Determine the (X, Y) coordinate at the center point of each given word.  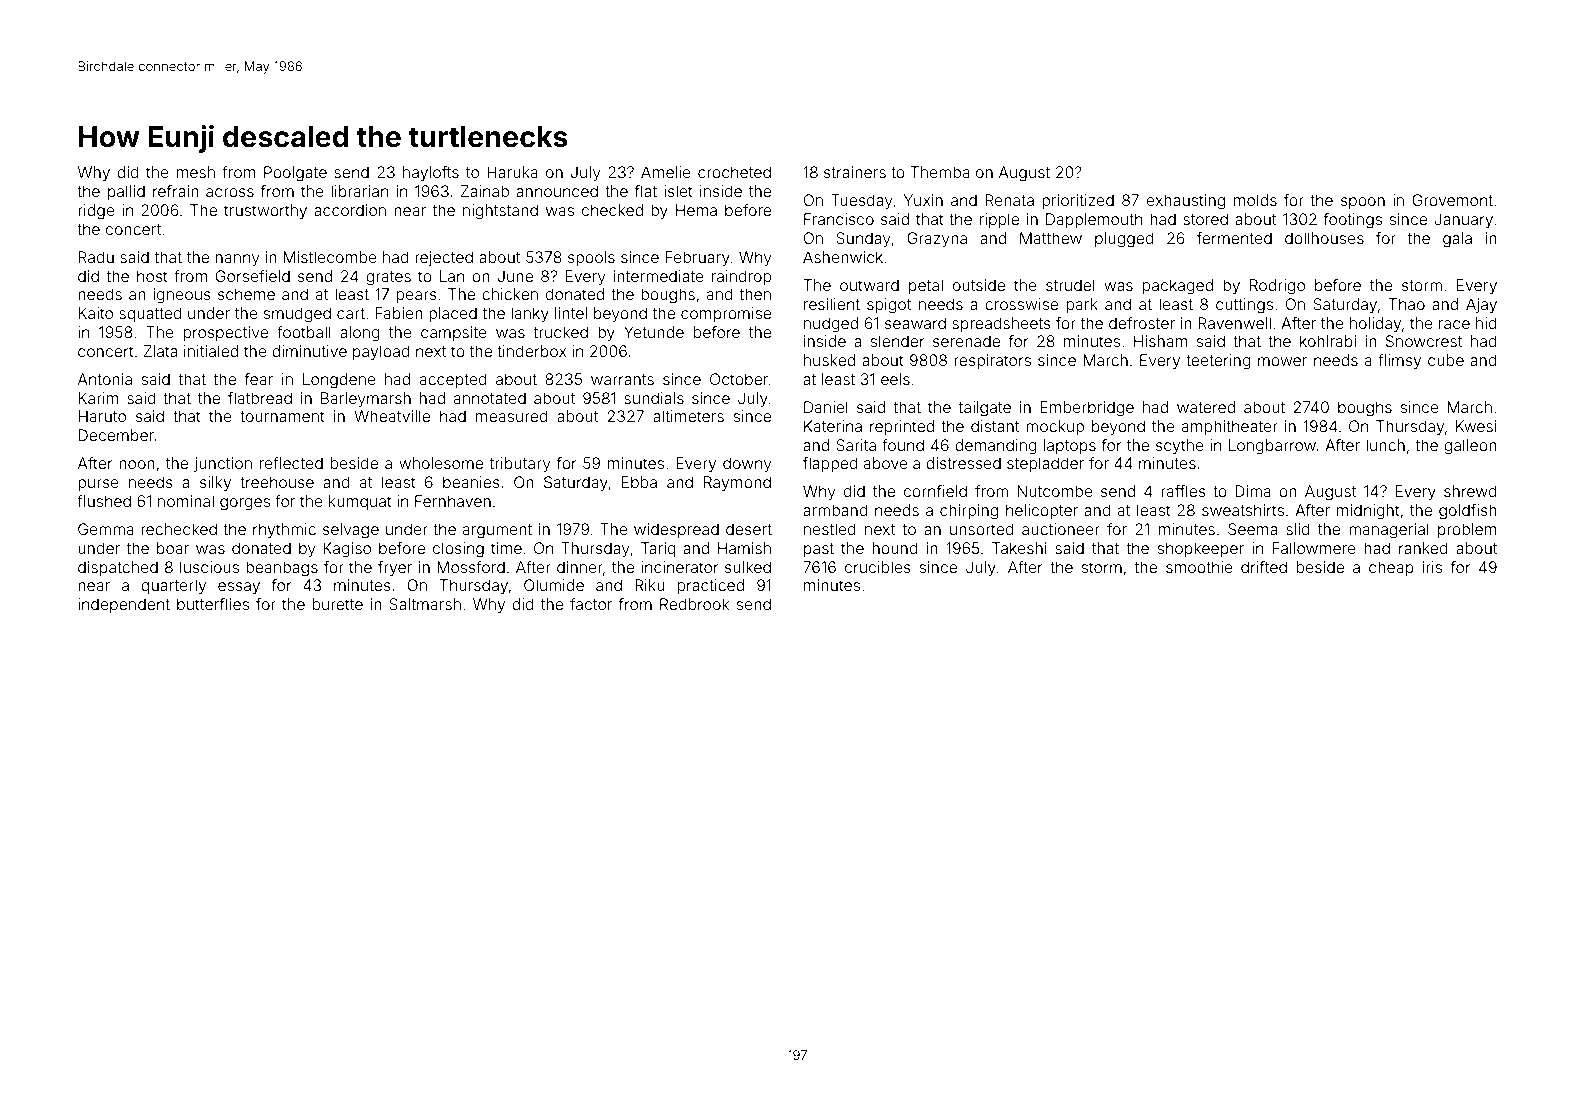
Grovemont (1452, 200)
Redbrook (694, 604)
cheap (1391, 568)
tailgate (985, 409)
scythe (1180, 447)
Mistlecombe (330, 257)
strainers (855, 172)
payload (381, 353)
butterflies (213, 604)
